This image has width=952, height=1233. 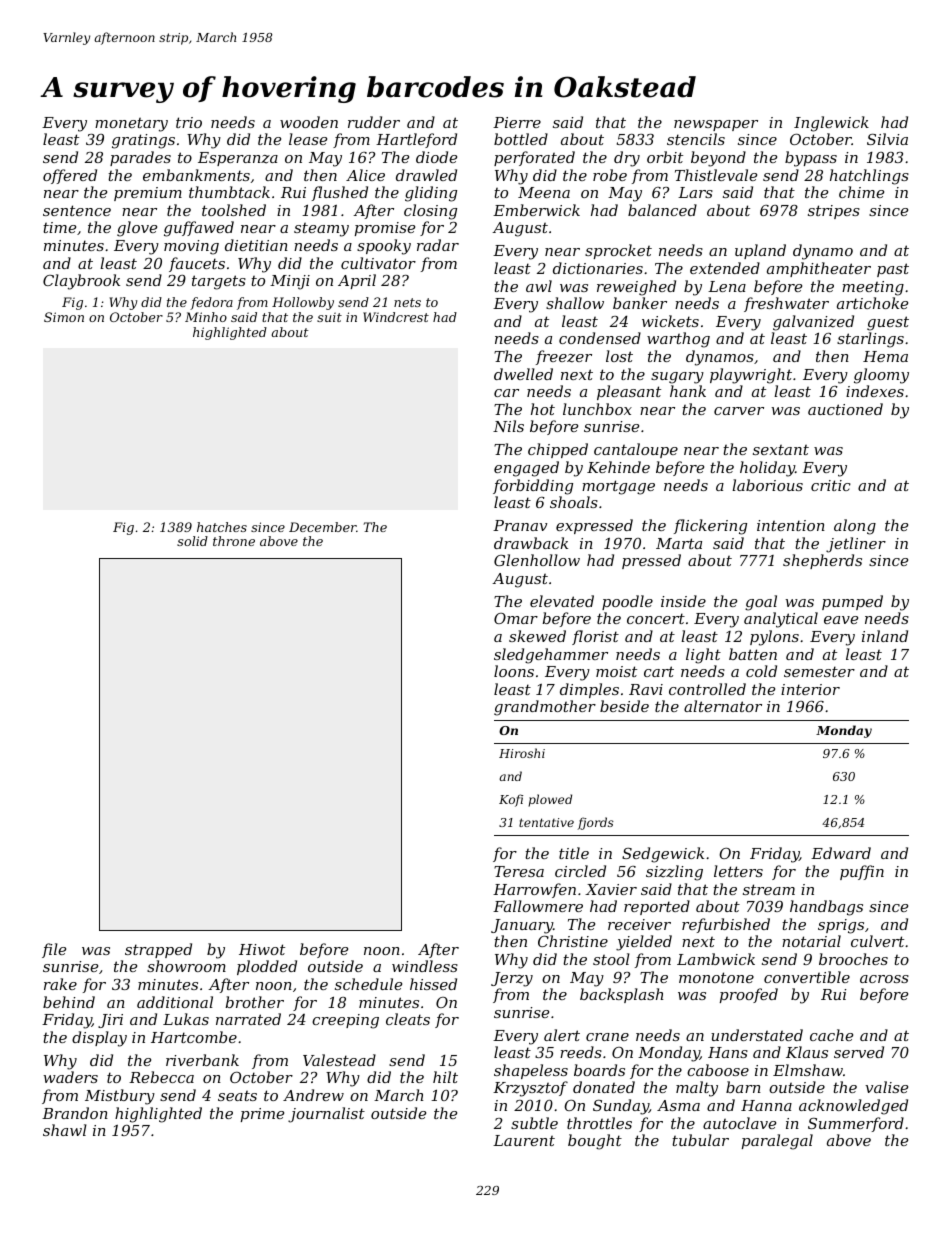 What do you see at coordinates (54, 950) in the image?
I see `file` at bounding box center [54, 950].
